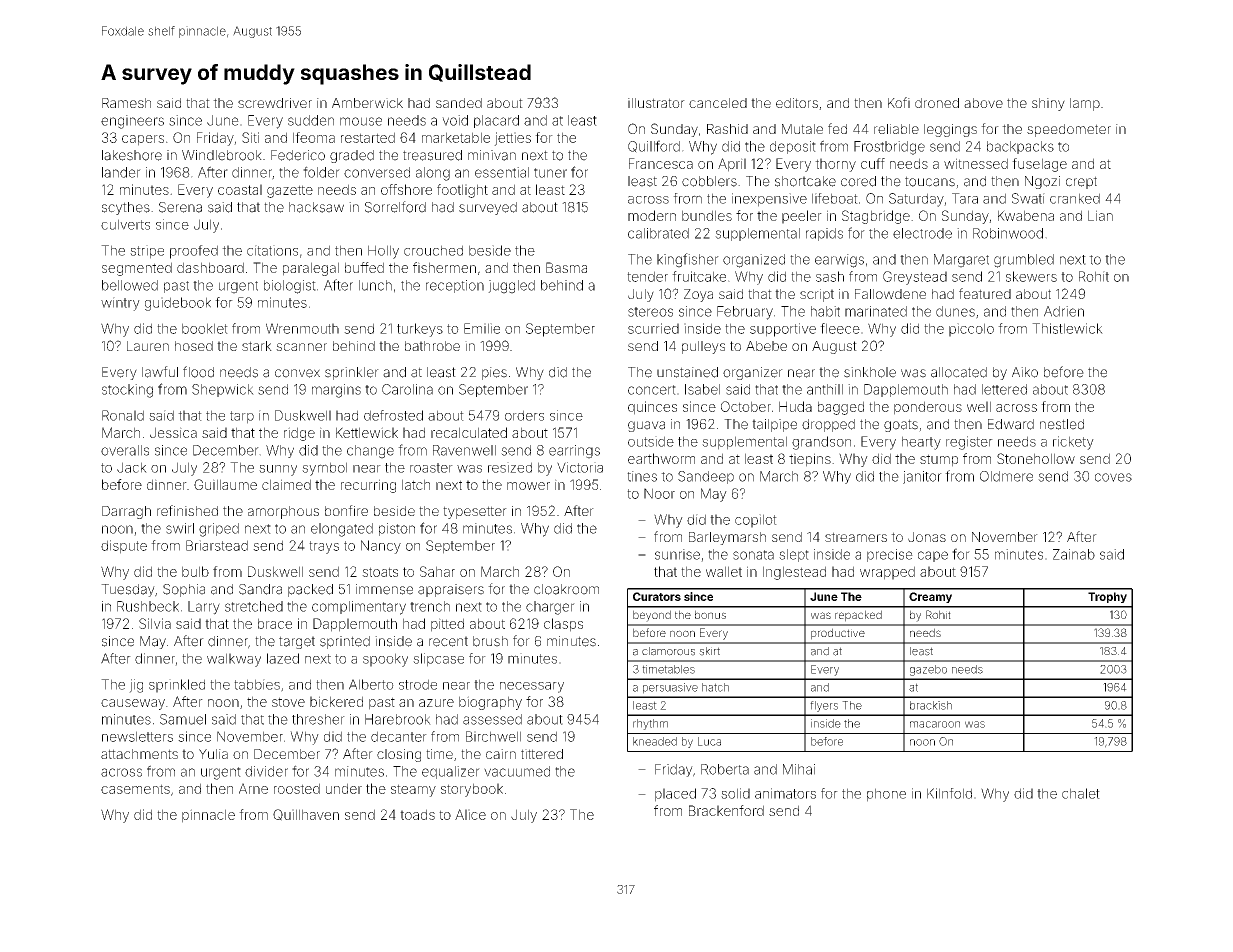 Image resolution: width=1233 pixels, height=952 pixels. What do you see at coordinates (890, 555) in the screenshot?
I see `precise` at bounding box center [890, 555].
